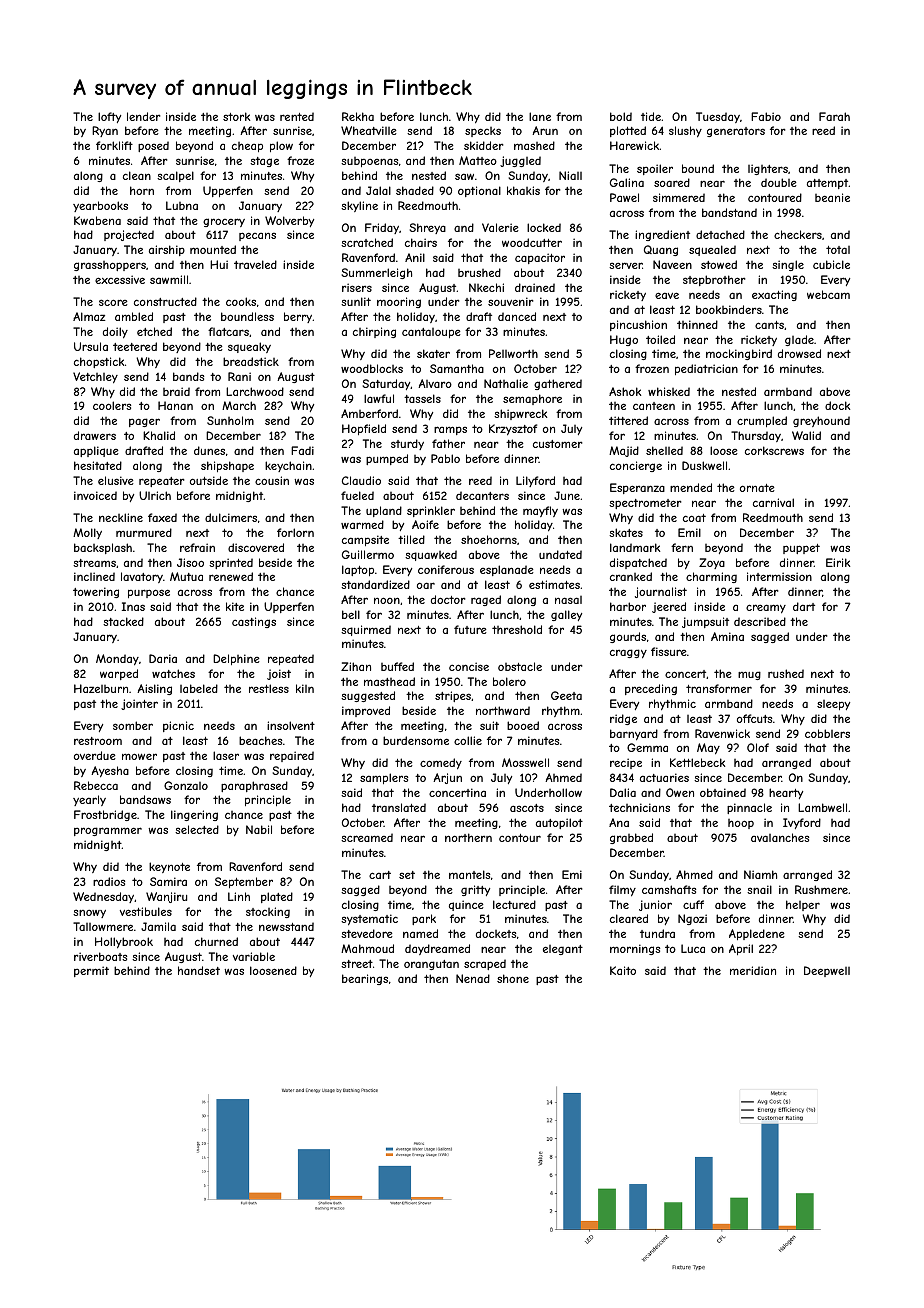  Describe the element at coordinates (762, 421) in the document. I see `crumpled` at that location.
